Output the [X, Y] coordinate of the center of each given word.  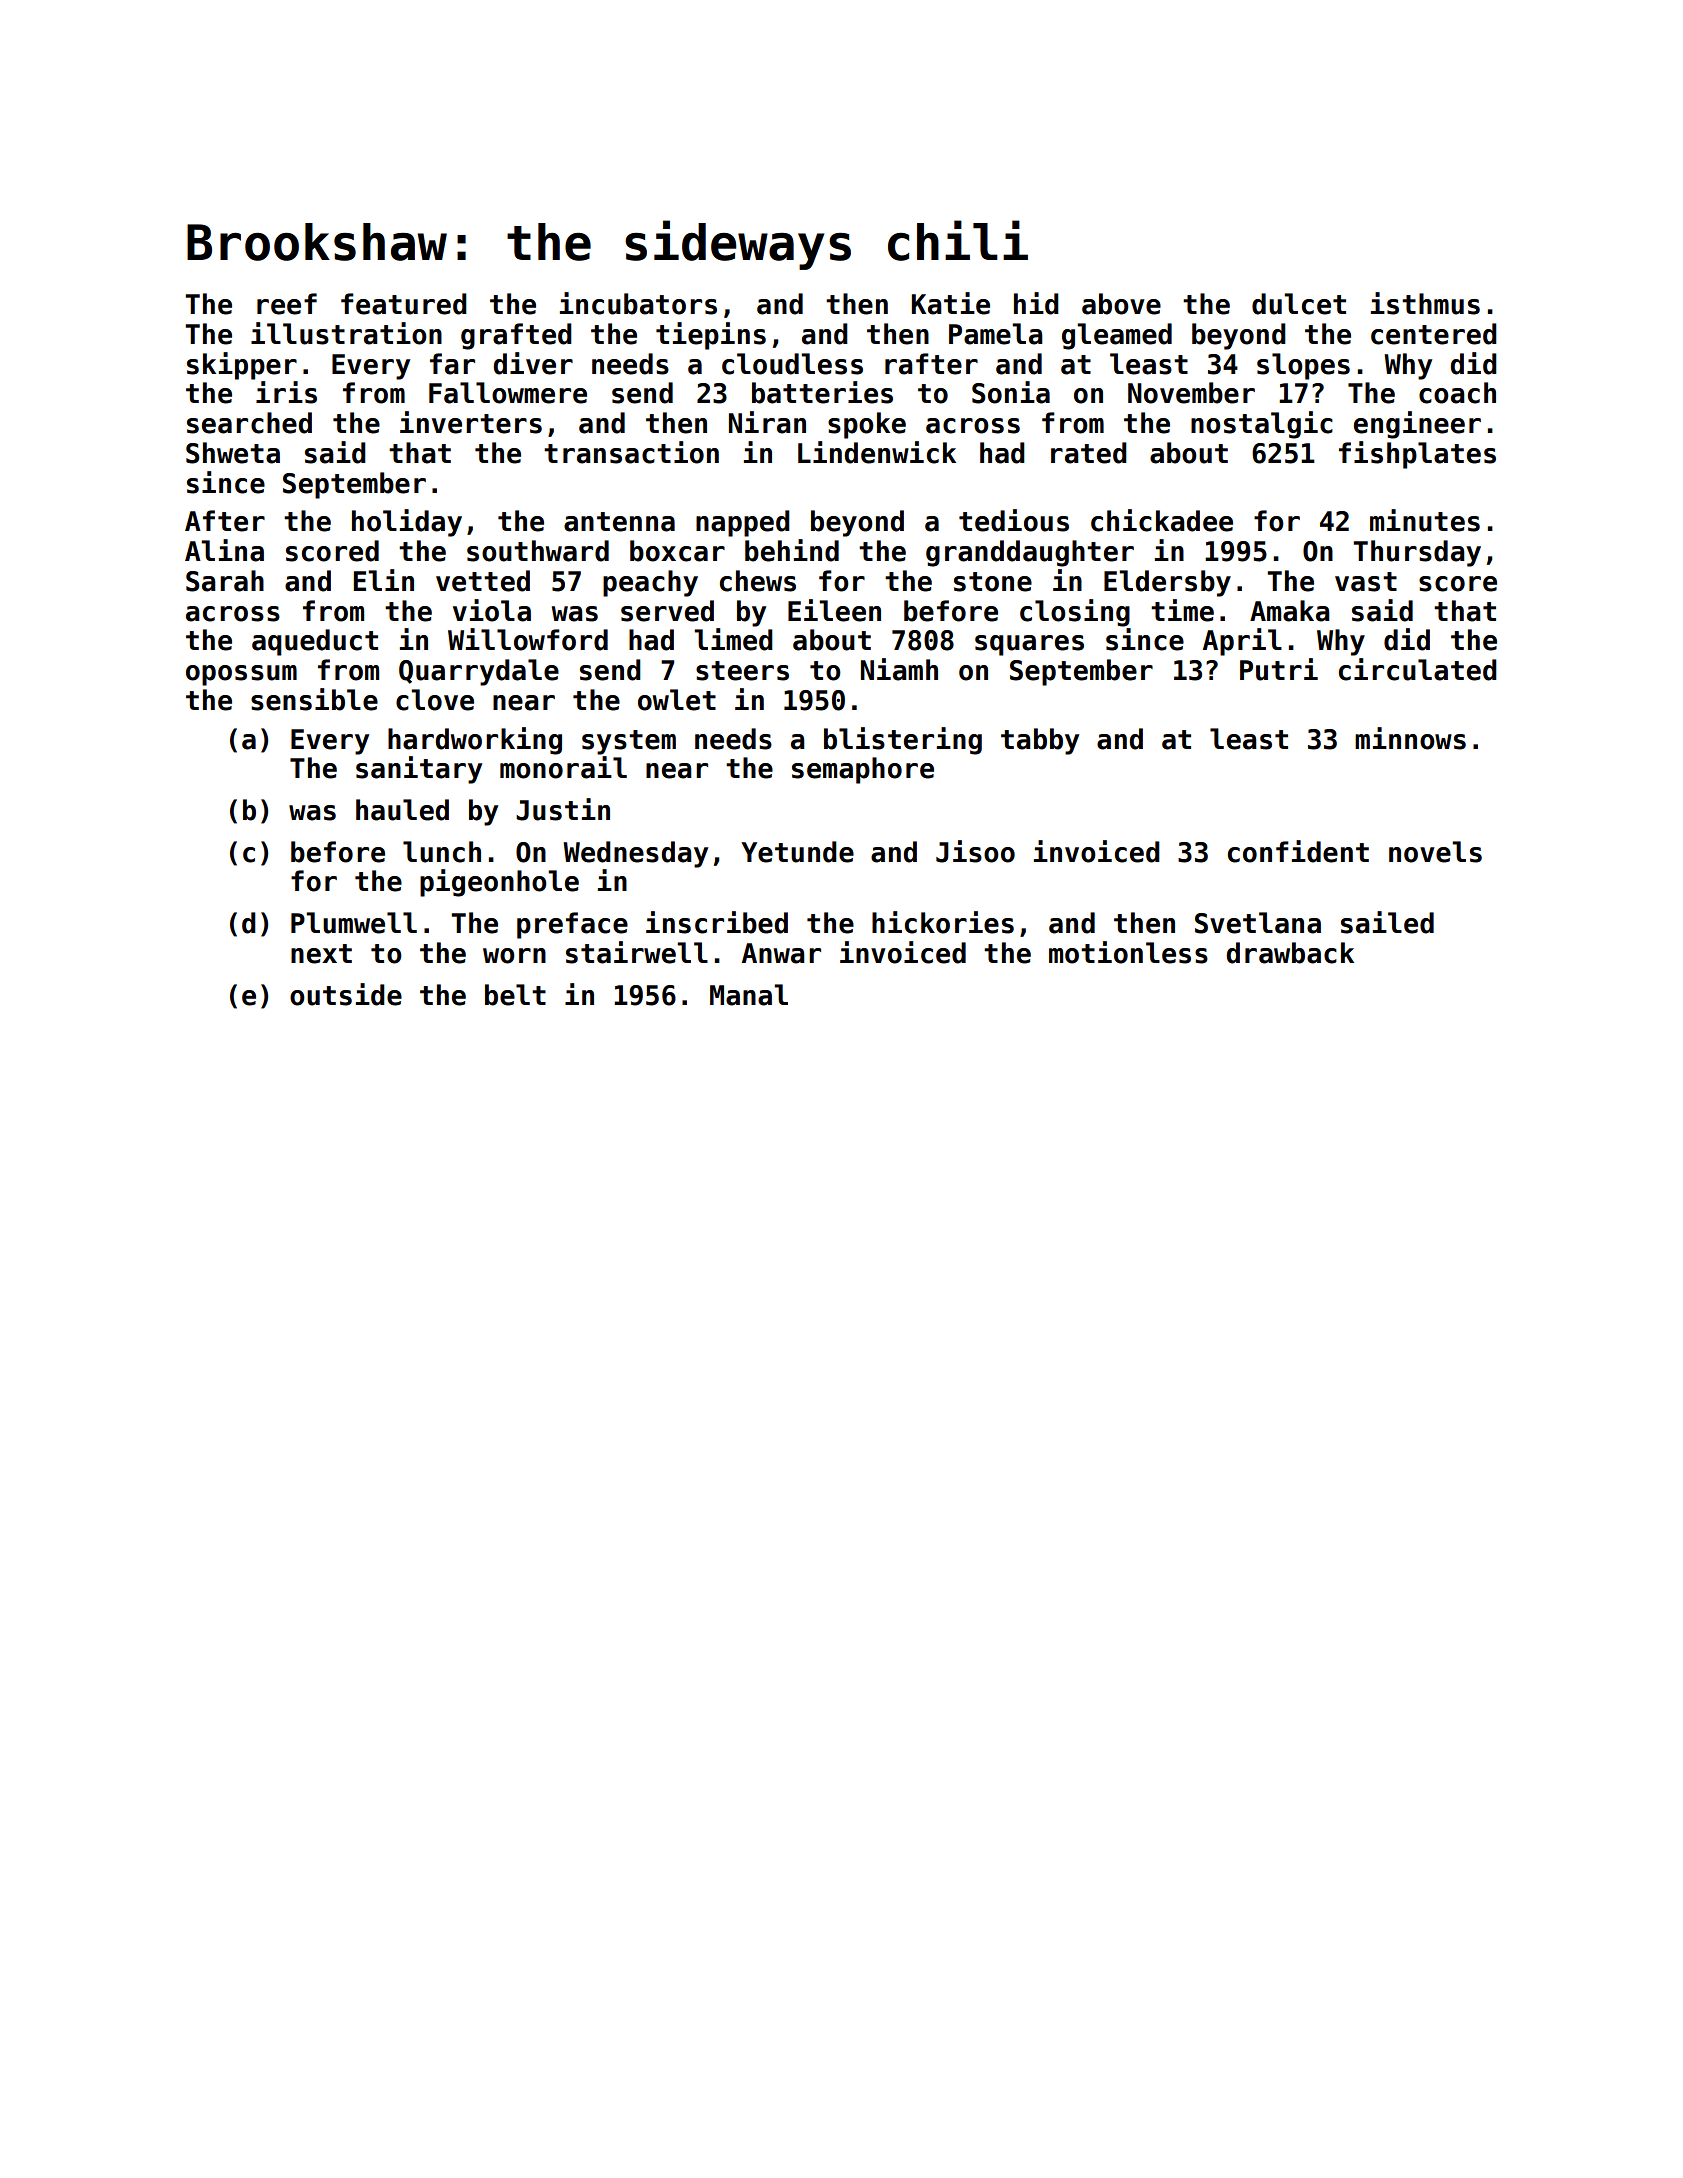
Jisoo [975, 851]
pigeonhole [499, 883]
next [321, 954]
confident [1298, 851]
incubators [638, 303]
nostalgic [1262, 425]
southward [538, 551]
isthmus [1425, 303]
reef [287, 304]
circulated [1418, 669]
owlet [677, 700]
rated [1089, 453]
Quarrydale [479, 672]
